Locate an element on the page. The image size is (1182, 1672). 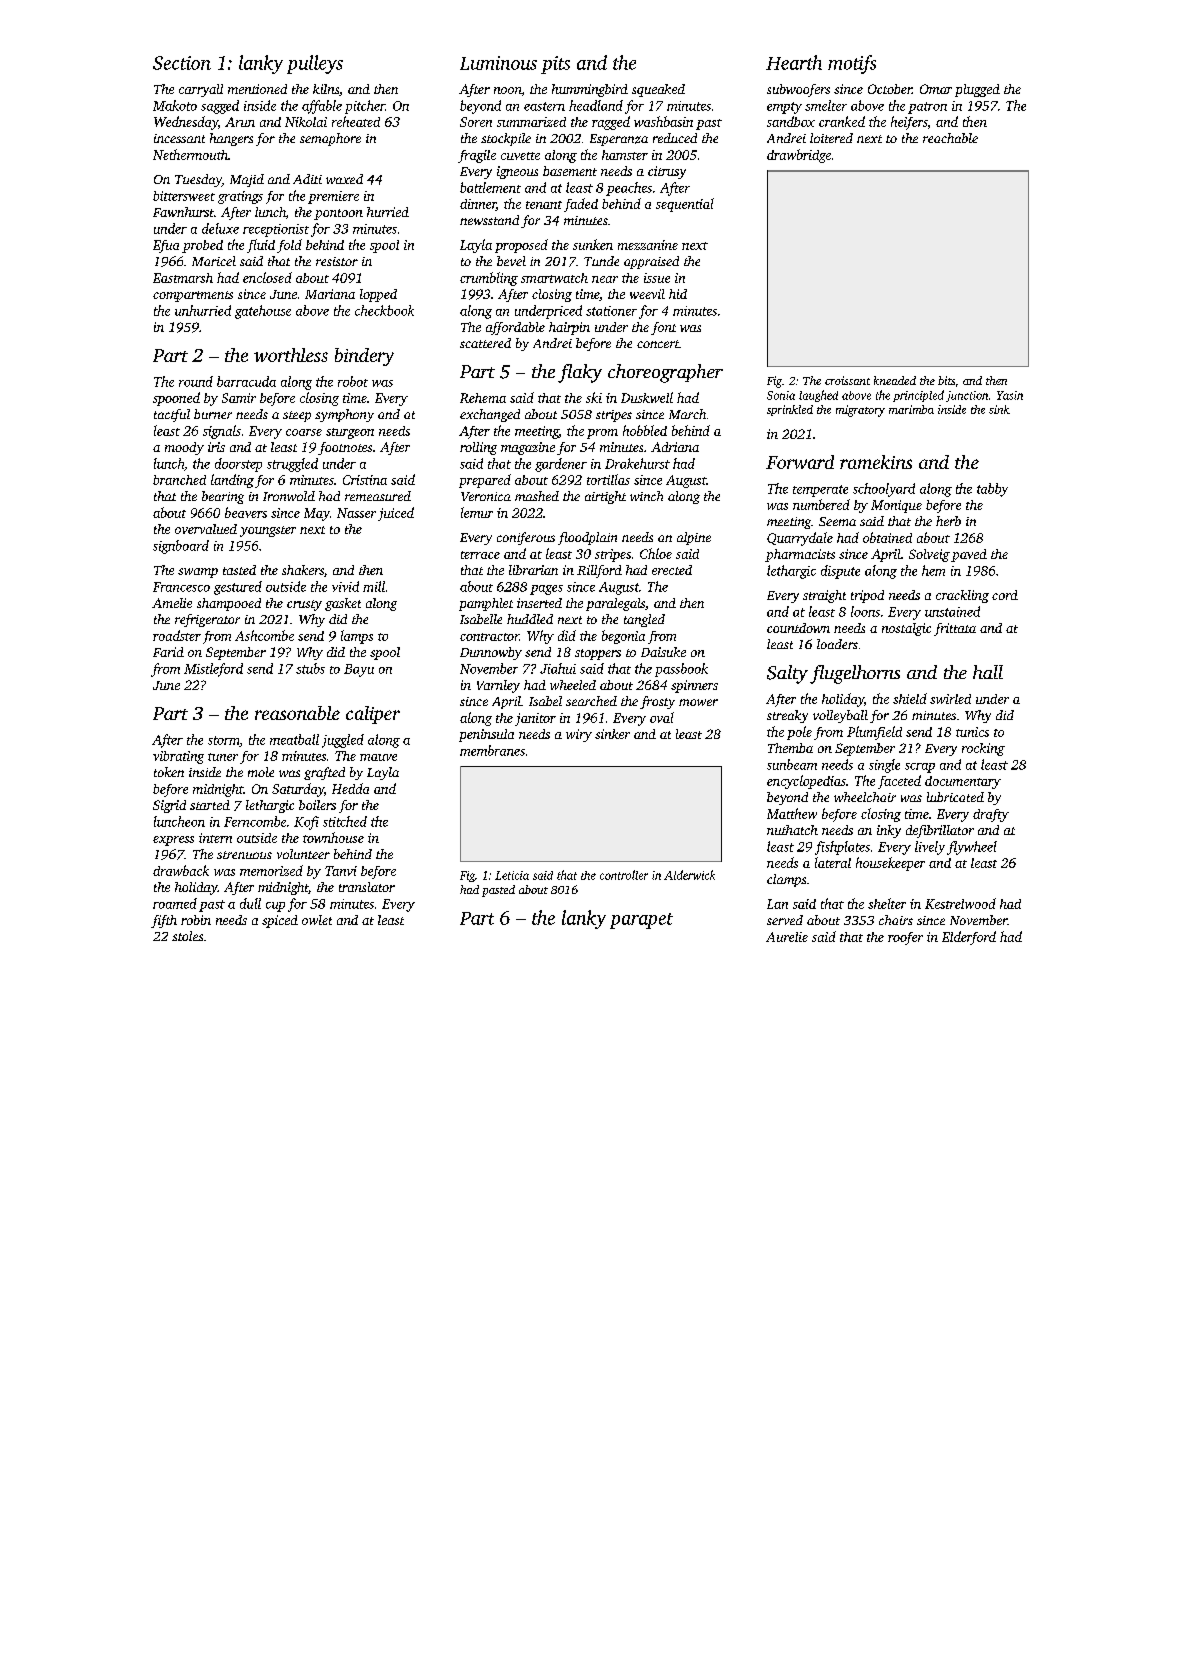
Hearth is located at coordinates (794, 62).
